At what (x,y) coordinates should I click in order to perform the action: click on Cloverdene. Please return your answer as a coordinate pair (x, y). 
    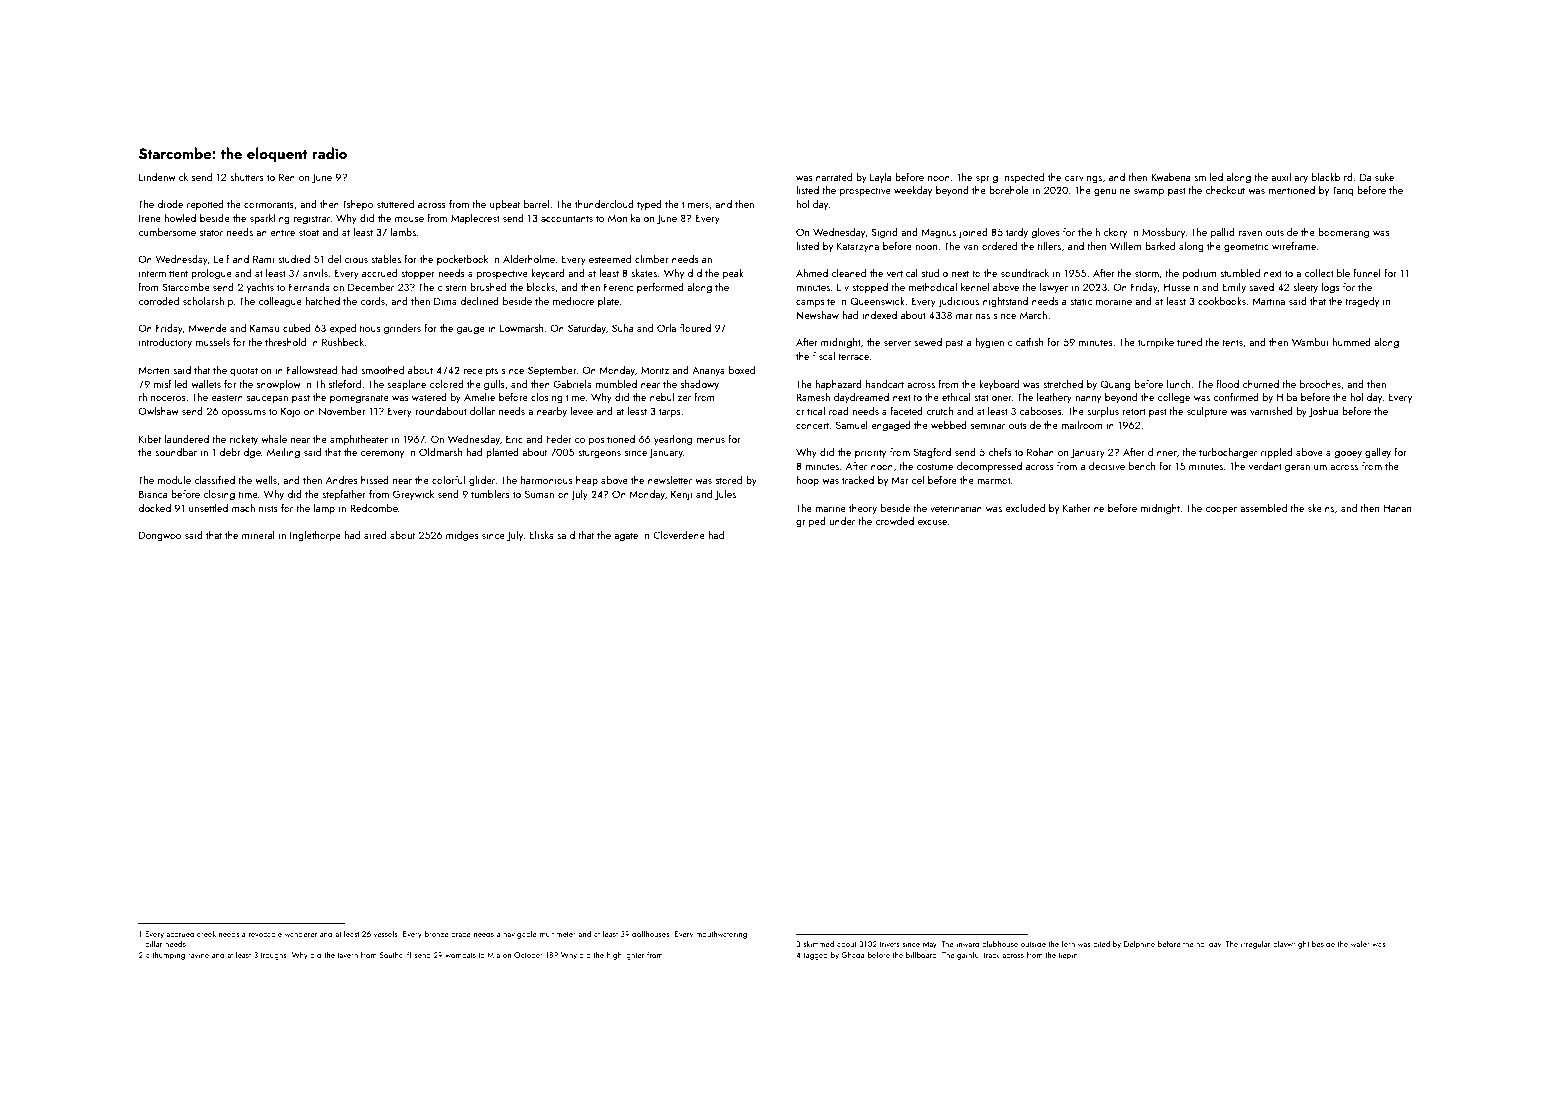
    Looking at the image, I should click on (679, 535).
